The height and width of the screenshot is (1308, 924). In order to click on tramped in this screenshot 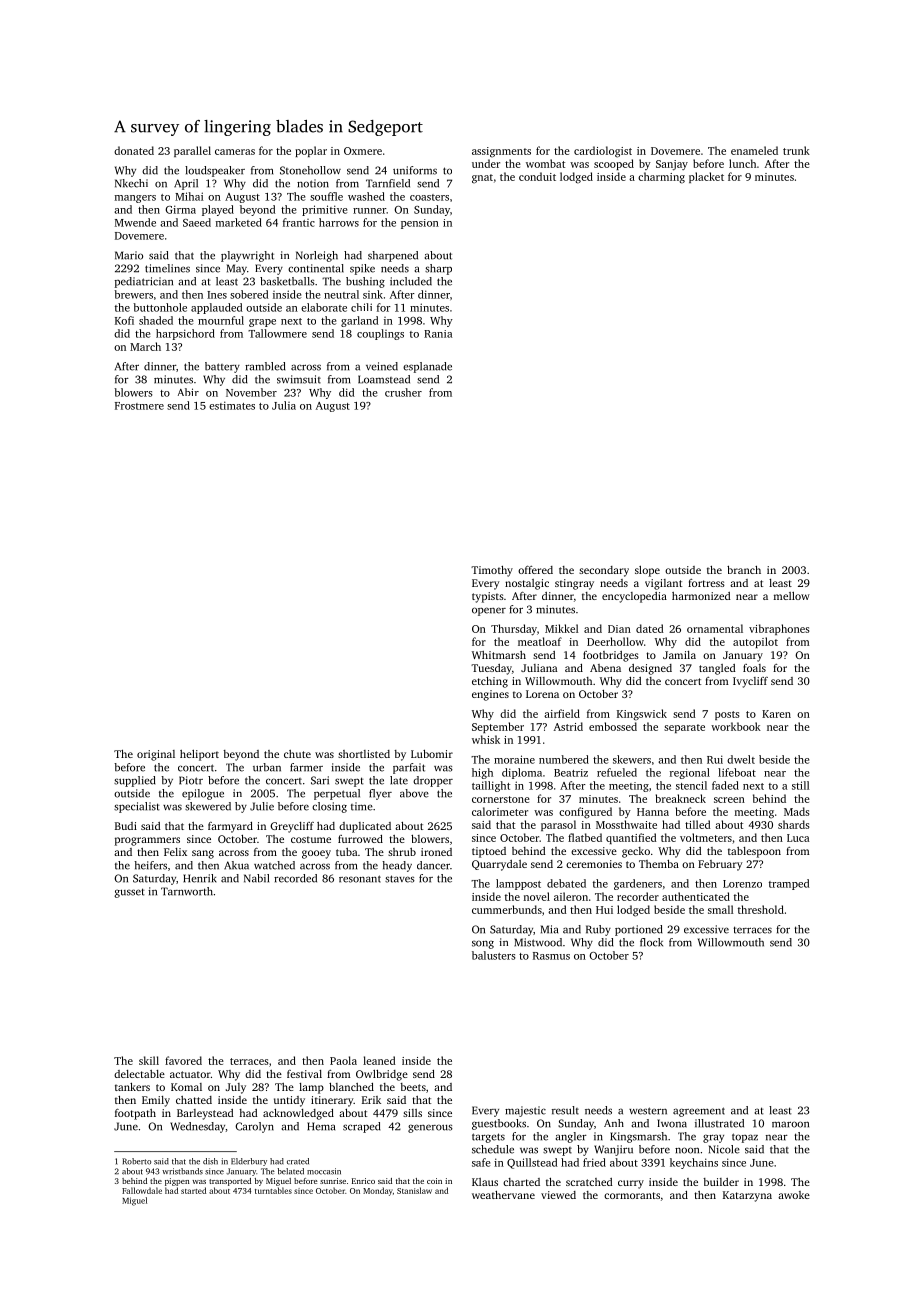, I will do `click(789, 884)`.
